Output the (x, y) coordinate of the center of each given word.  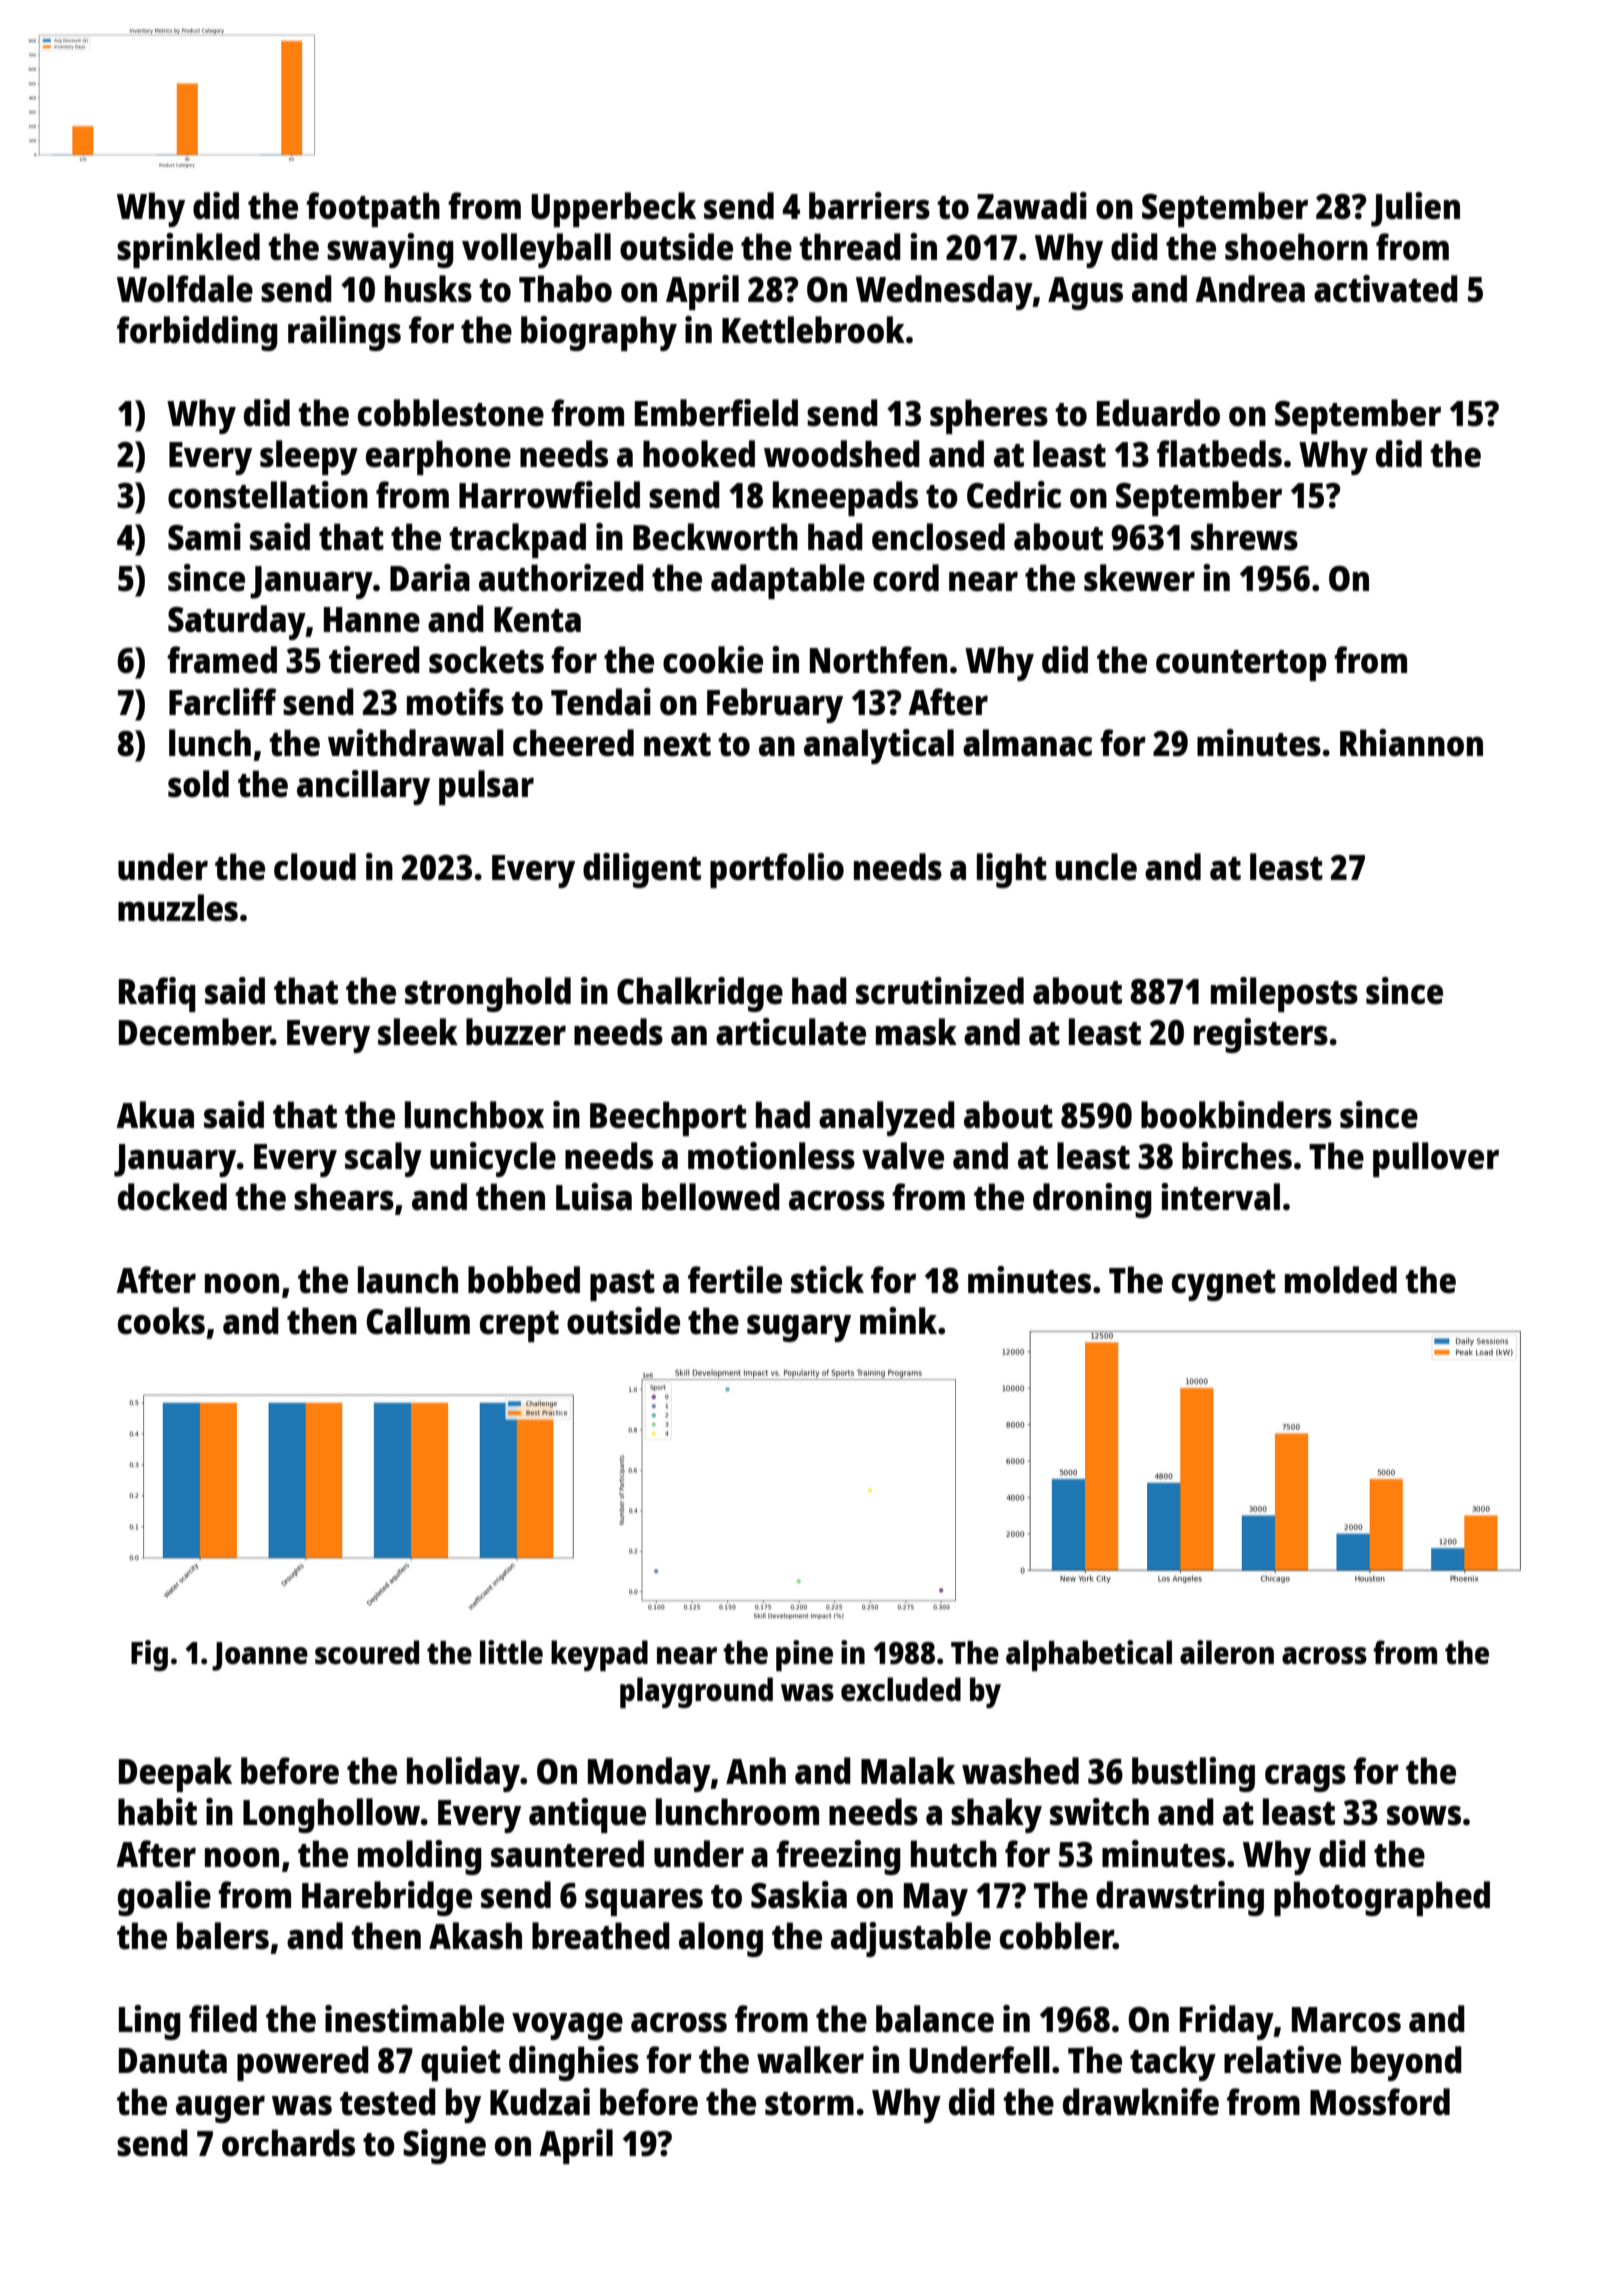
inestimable (414, 2019)
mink (898, 1320)
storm (809, 2104)
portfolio (777, 870)
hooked (699, 454)
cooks (161, 1321)
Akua (155, 1115)
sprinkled (188, 250)
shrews (1244, 537)
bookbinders (1236, 1115)
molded (1341, 1280)
